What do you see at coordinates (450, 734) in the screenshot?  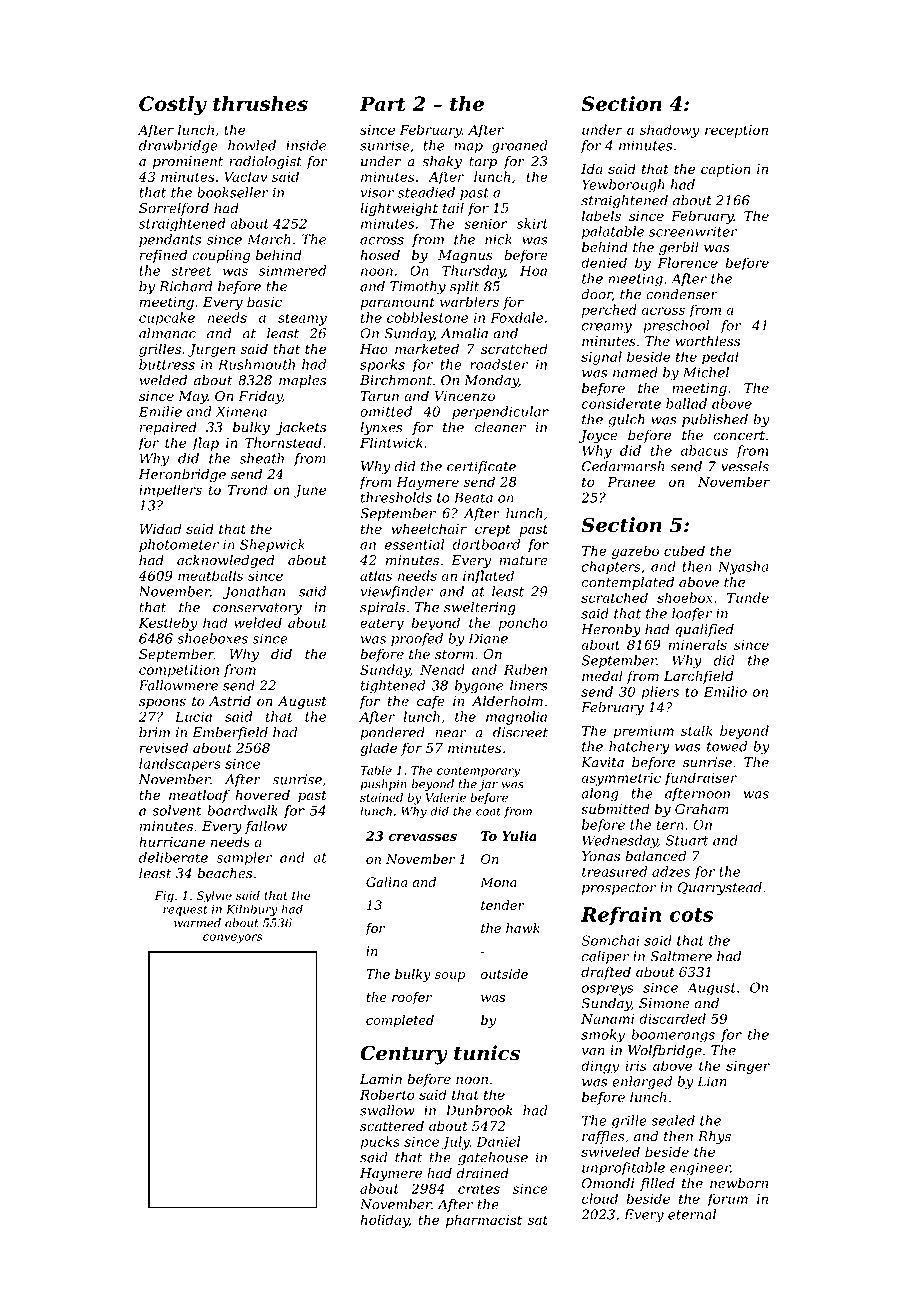 I see `near` at bounding box center [450, 734].
